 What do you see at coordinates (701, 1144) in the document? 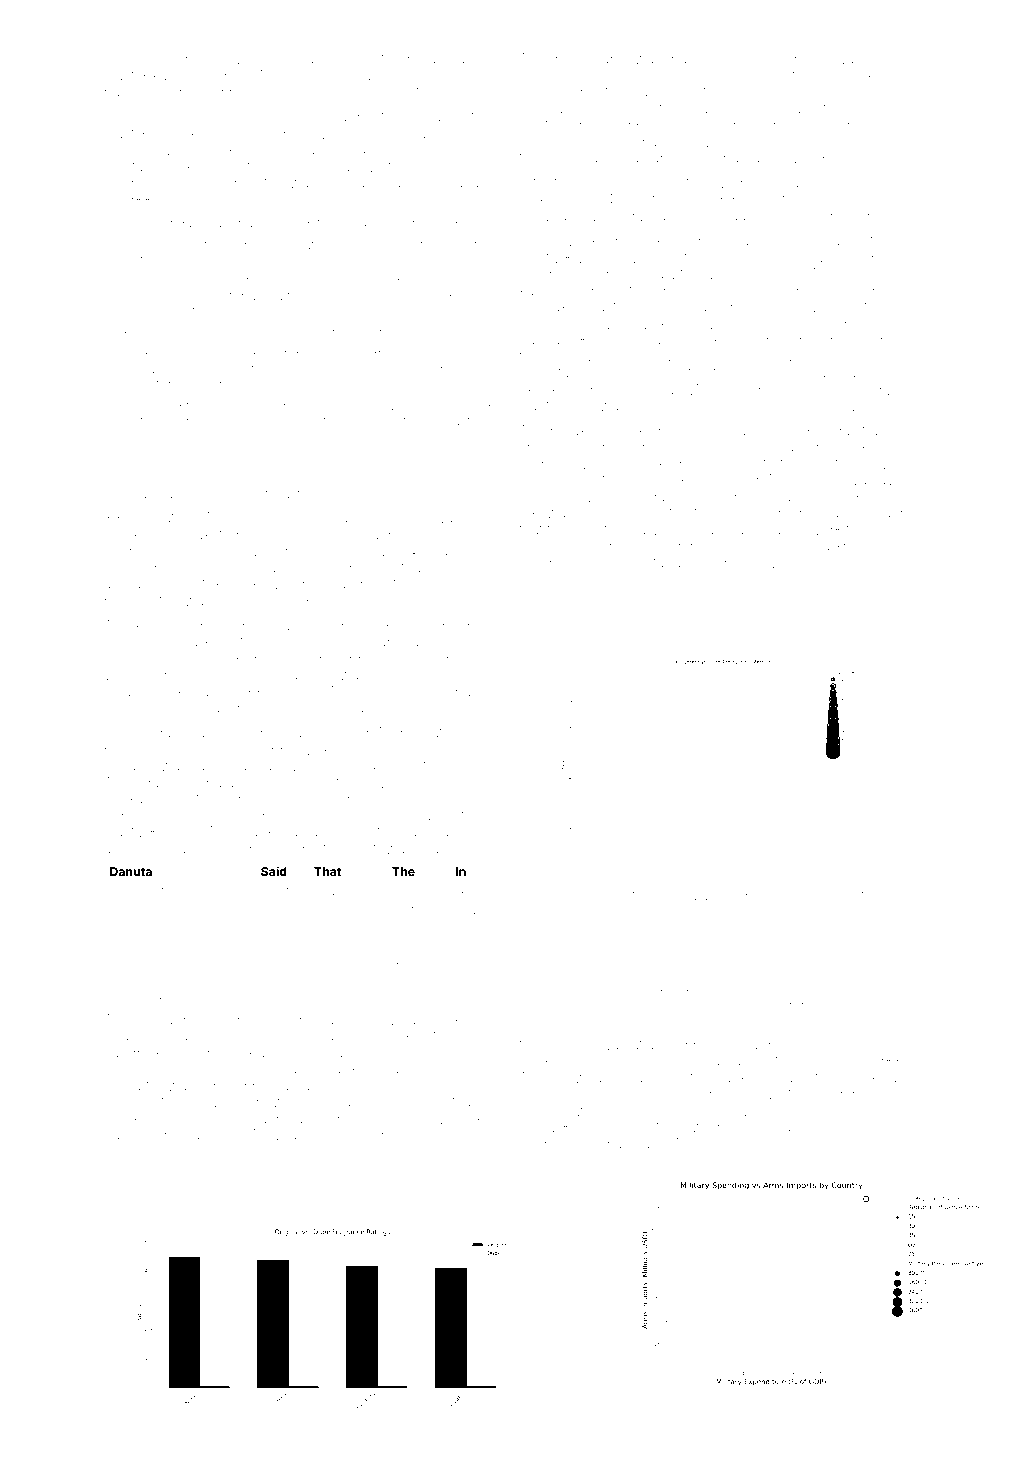
I see `clubs` at bounding box center [701, 1144].
